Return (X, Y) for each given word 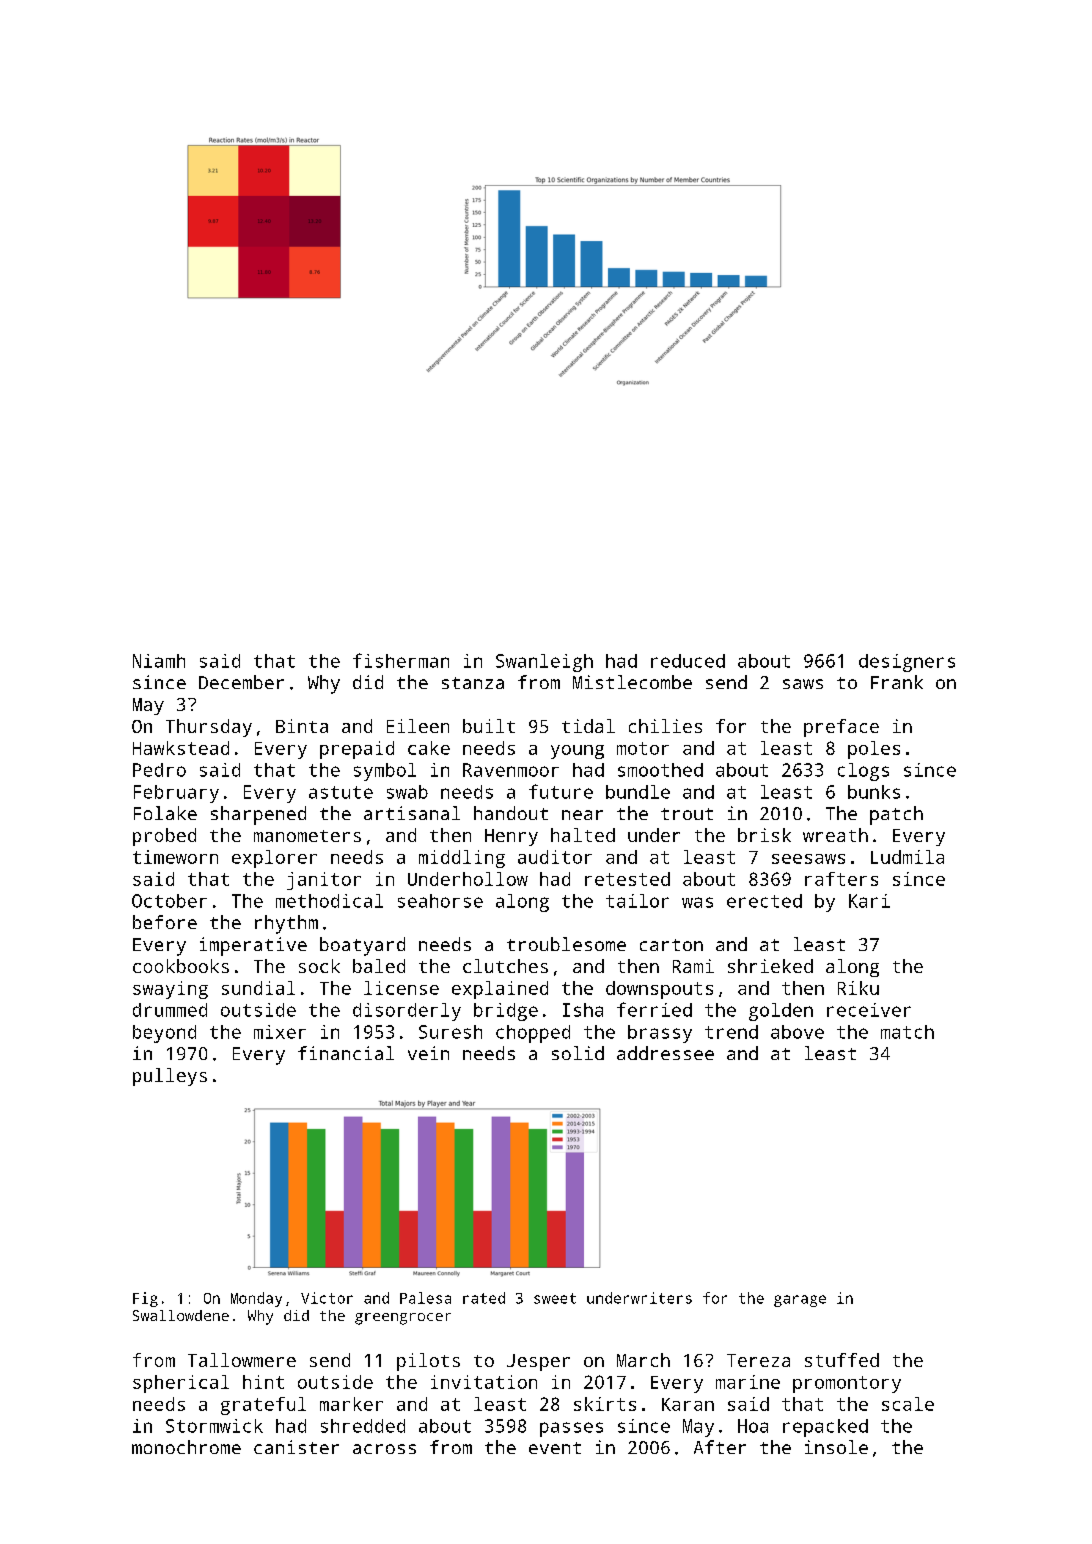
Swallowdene (181, 1315)
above (797, 1032)
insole (836, 1447)
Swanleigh (544, 663)
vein (428, 1053)
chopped (533, 1034)
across (384, 1449)
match (907, 1032)
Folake (165, 813)
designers (907, 663)
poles (874, 750)
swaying (170, 990)
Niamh (159, 661)
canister (296, 1447)
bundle (638, 792)
